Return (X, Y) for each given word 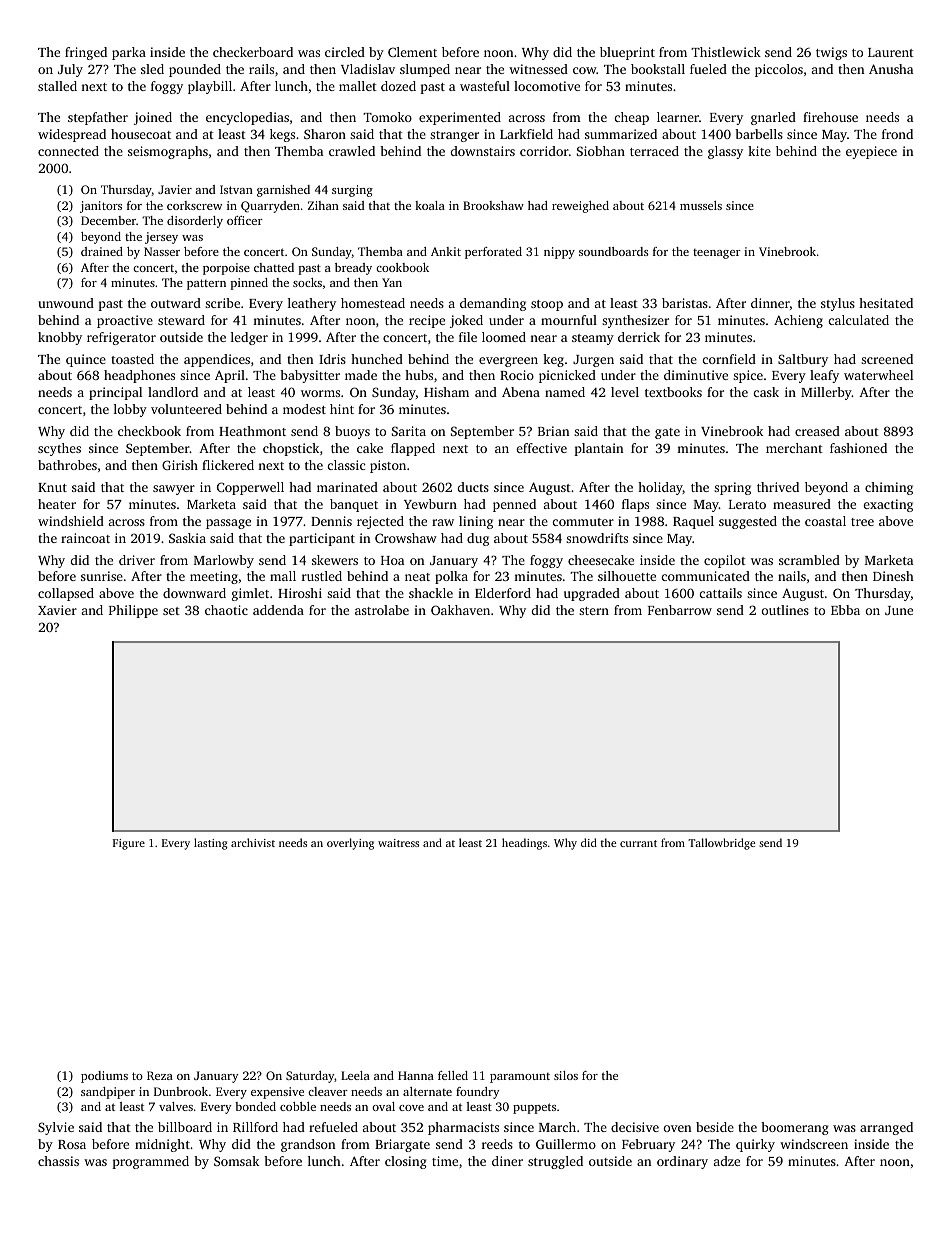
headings (524, 844)
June (899, 610)
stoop (547, 305)
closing (406, 1162)
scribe (222, 303)
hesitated (886, 303)
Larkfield (526, 134)
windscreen (814, 1144)
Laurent (891, 52)
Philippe (133, 611)
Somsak (236, 1161)
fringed (86, 53)
